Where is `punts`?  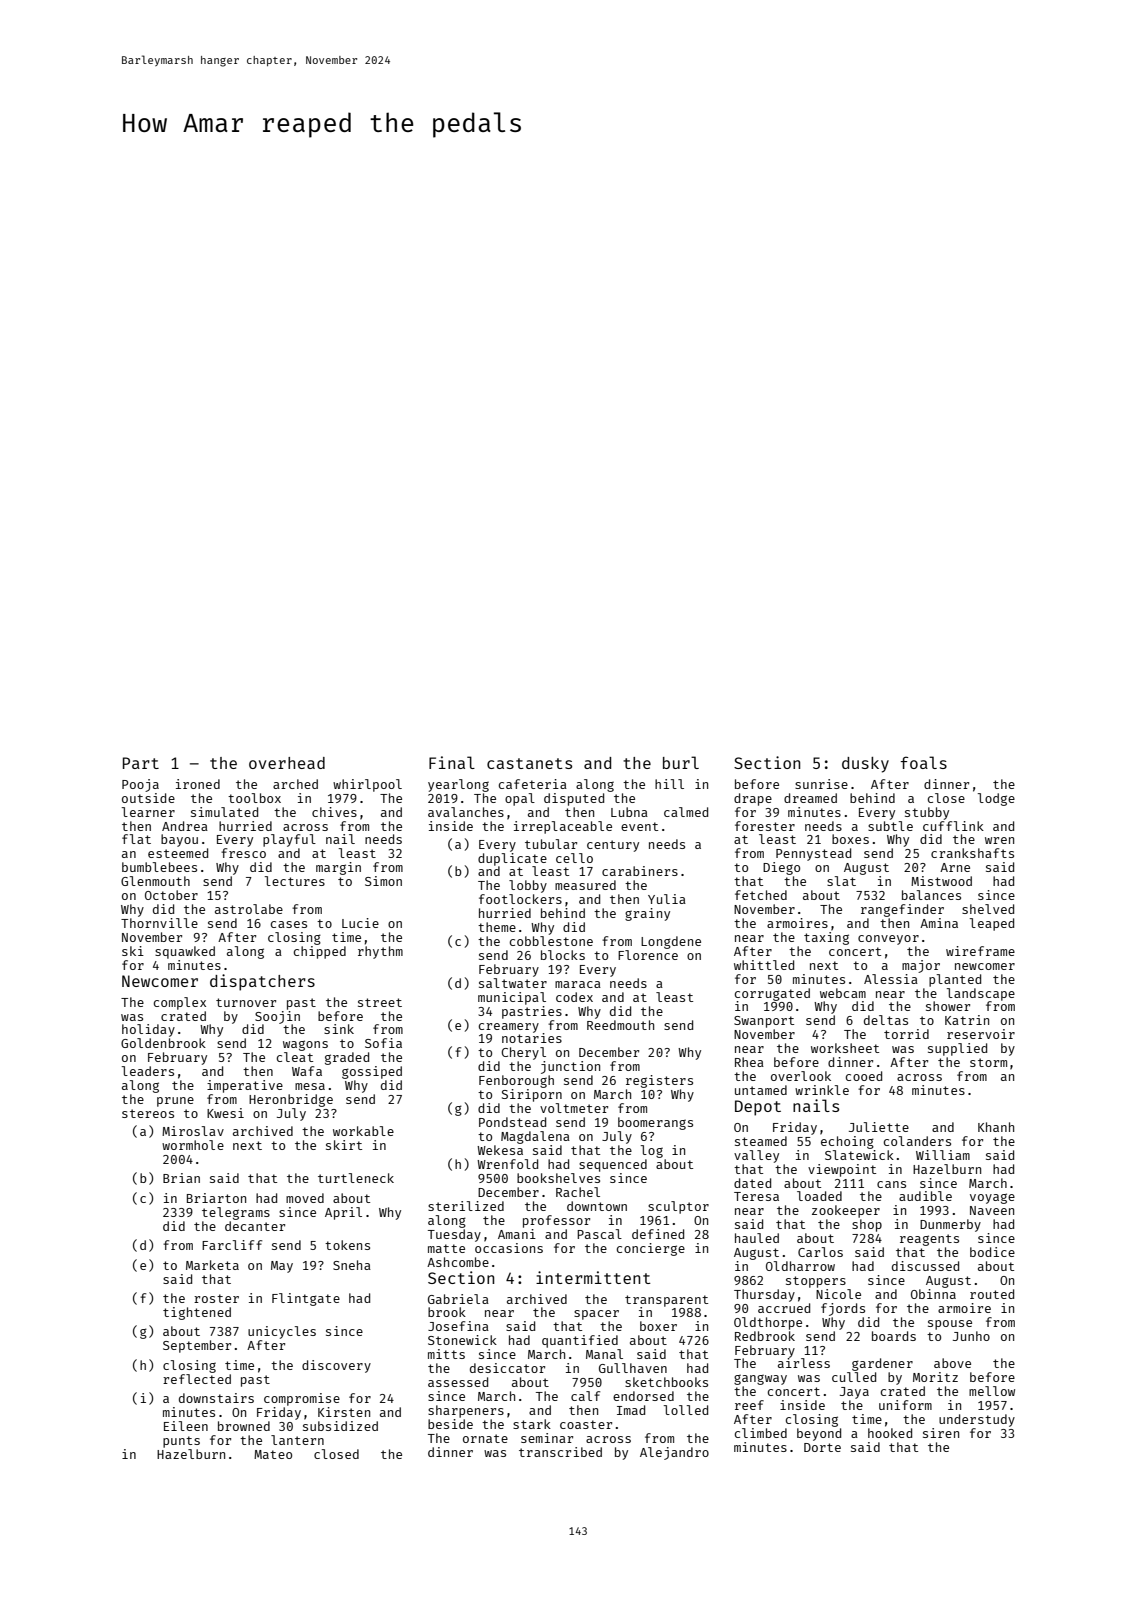 punts is located at coordinates (181, 1442).
